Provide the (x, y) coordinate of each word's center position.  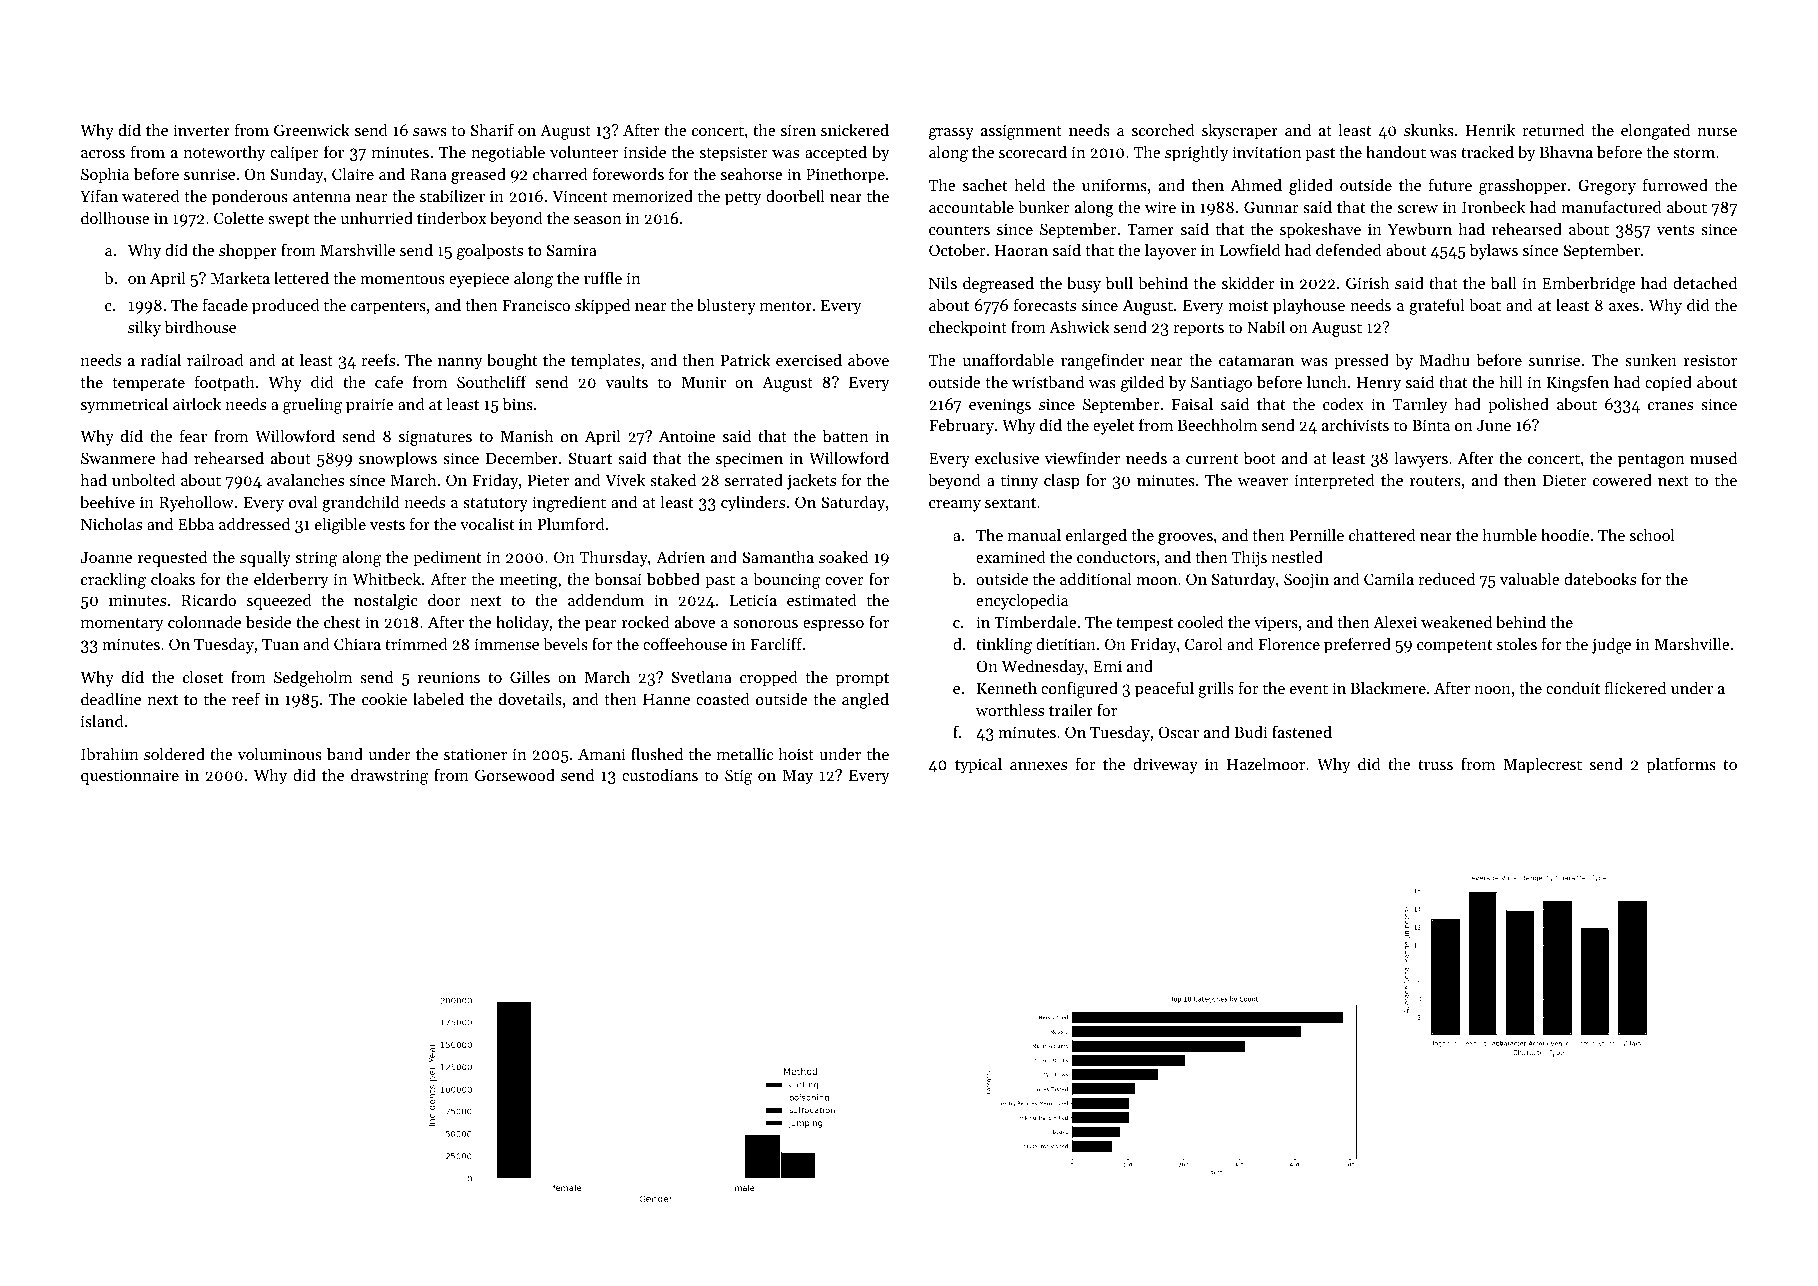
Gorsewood (515, 774)
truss (1435, 765)
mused (1713, 457)
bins (518, 403)
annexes (1038, 766)
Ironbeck (1493, 206)
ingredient (569, 503)
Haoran (1021, 250)
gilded (1142, 383)
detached (1705, 282)
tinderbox (451, 217)
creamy (955, 506)
